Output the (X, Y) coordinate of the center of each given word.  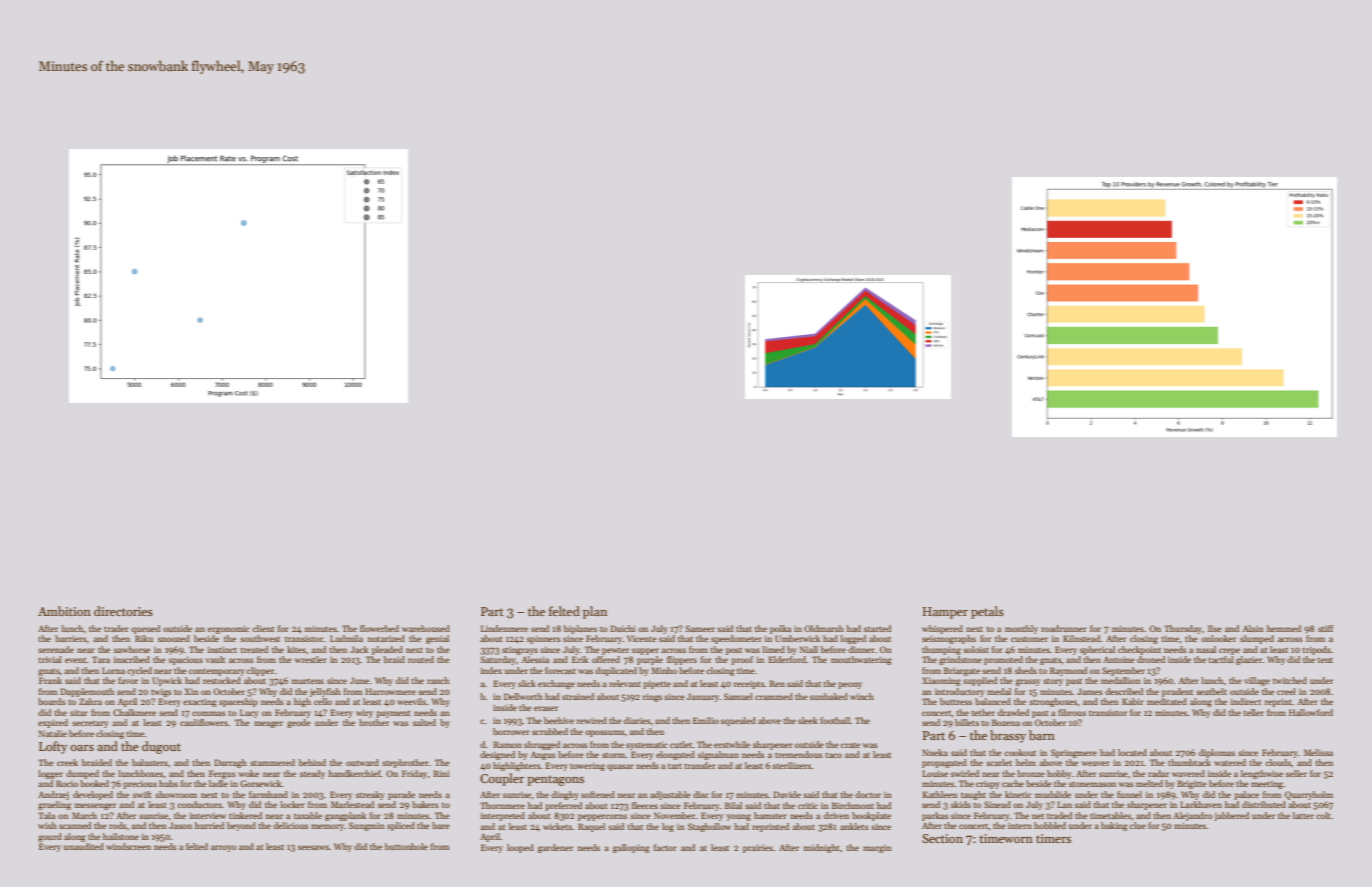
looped (520, 848)
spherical (1097, 650)
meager (268, 724)
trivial (50, 659)
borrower (511, 731)
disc (701, 794)
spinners (543, 640)
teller (1253, 712)
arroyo (223, 848)
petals (987, 612)
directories (123, 611)
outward (362, 762)
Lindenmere (504, 628)
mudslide (1053, 794)
